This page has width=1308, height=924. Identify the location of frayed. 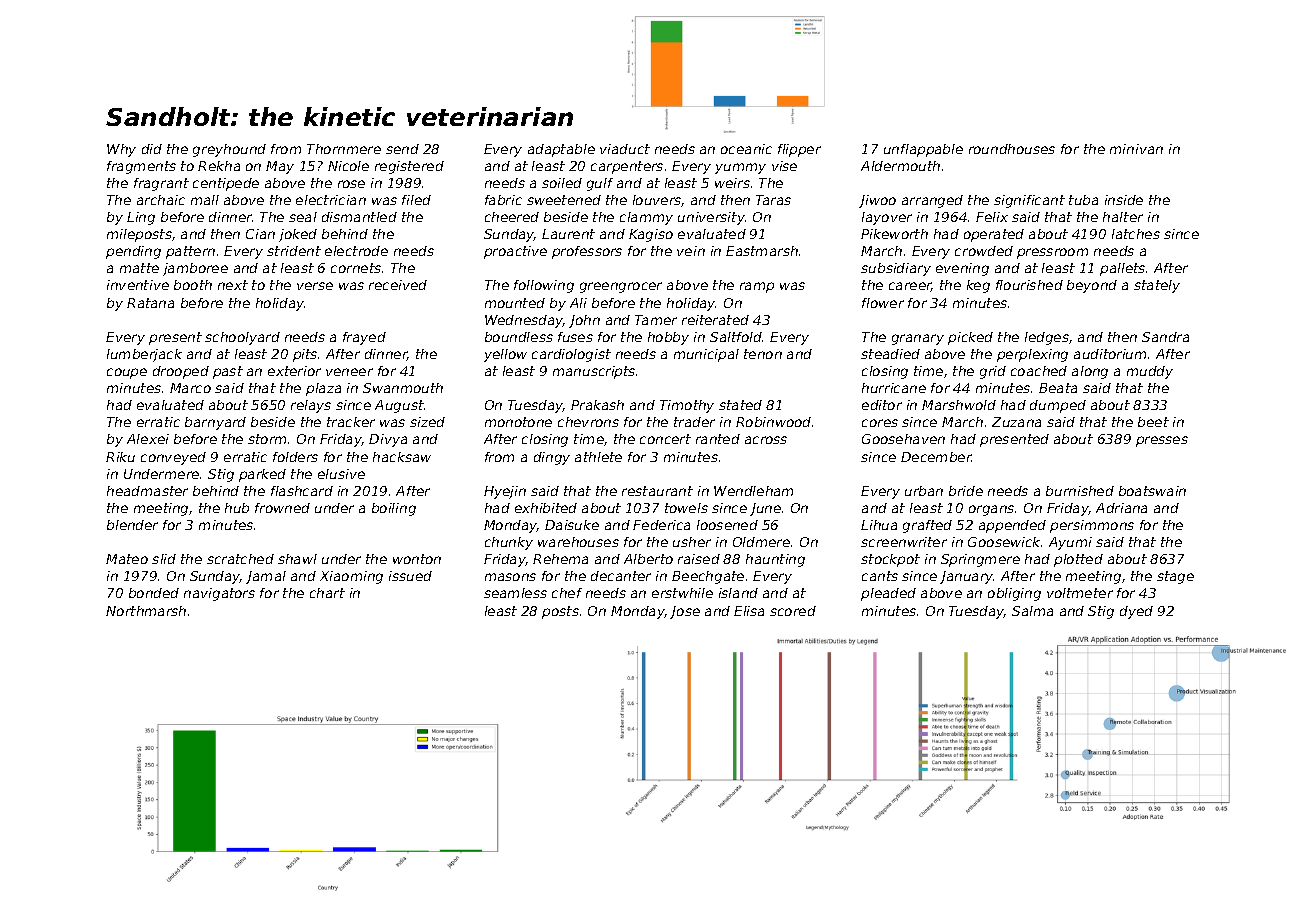
(364, 338).
